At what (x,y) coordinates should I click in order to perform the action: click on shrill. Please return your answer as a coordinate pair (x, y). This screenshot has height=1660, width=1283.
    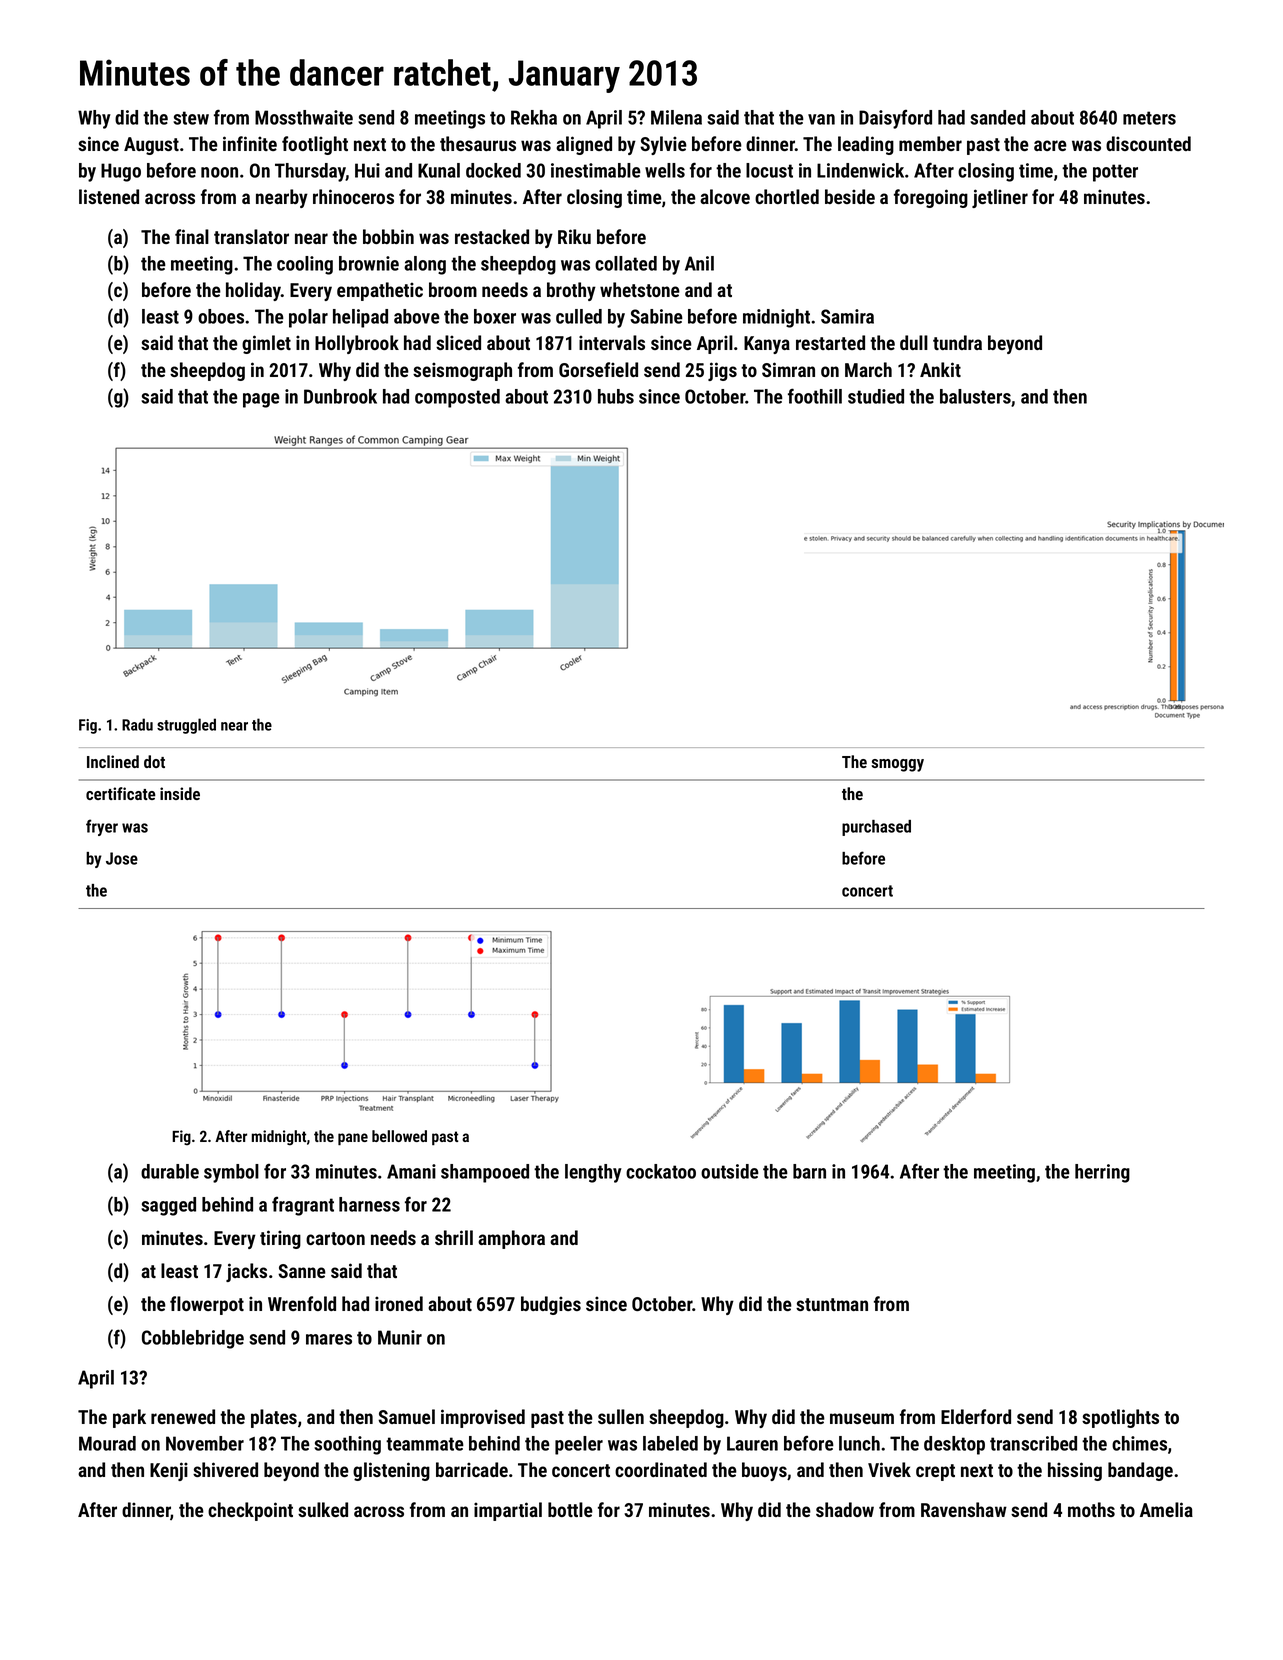
    Looking at the image, I should click on (454, 1237).
